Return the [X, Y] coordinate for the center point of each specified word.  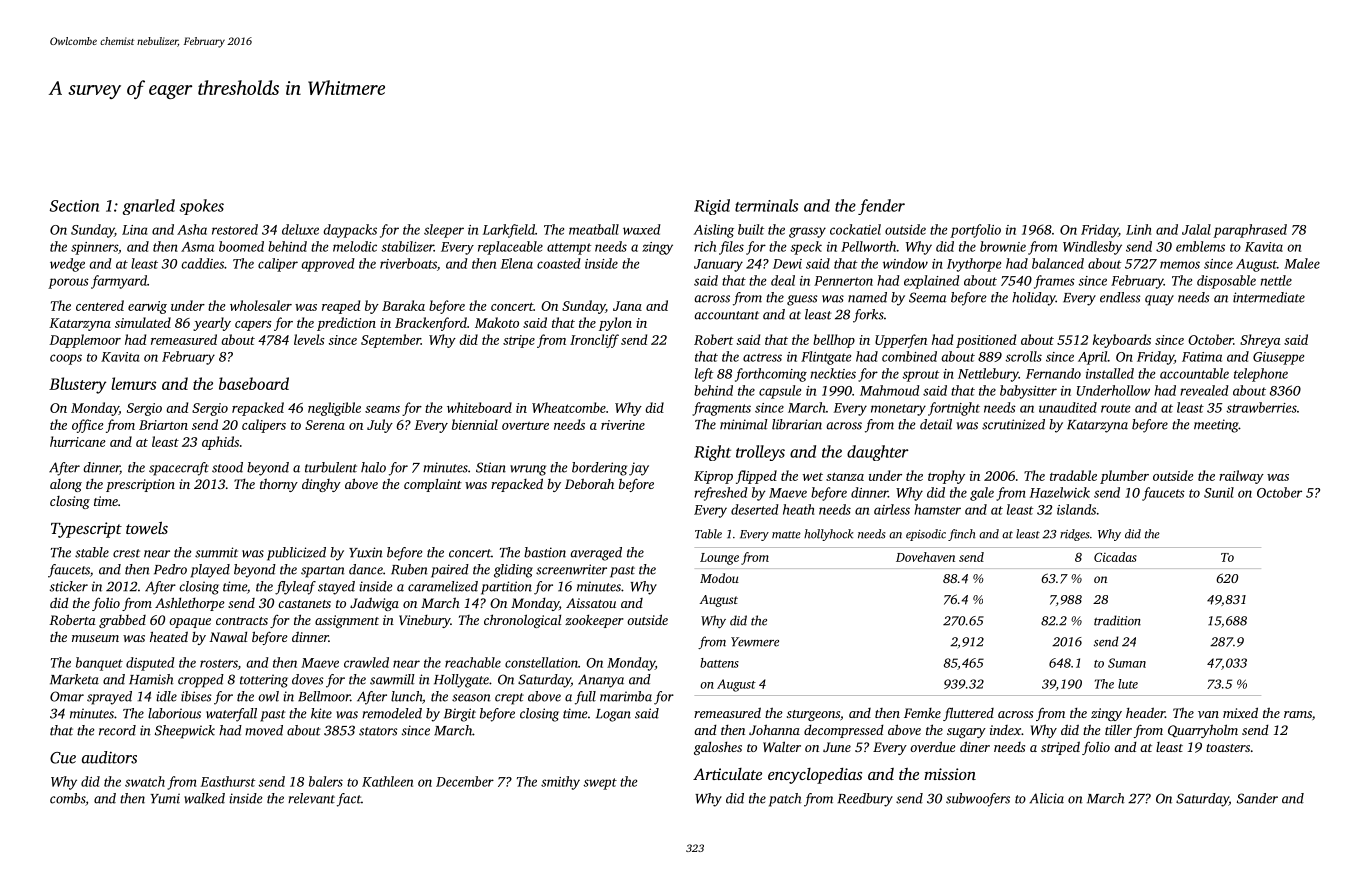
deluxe [300, 229]
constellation [541, 662]
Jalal [1196, 229]
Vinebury [424, 621]
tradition [1117, 620]
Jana [627, 306]
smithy [560, 783]
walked [204, 798]
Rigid [712, 207]
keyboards [1122, 341]
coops [66, 359]
